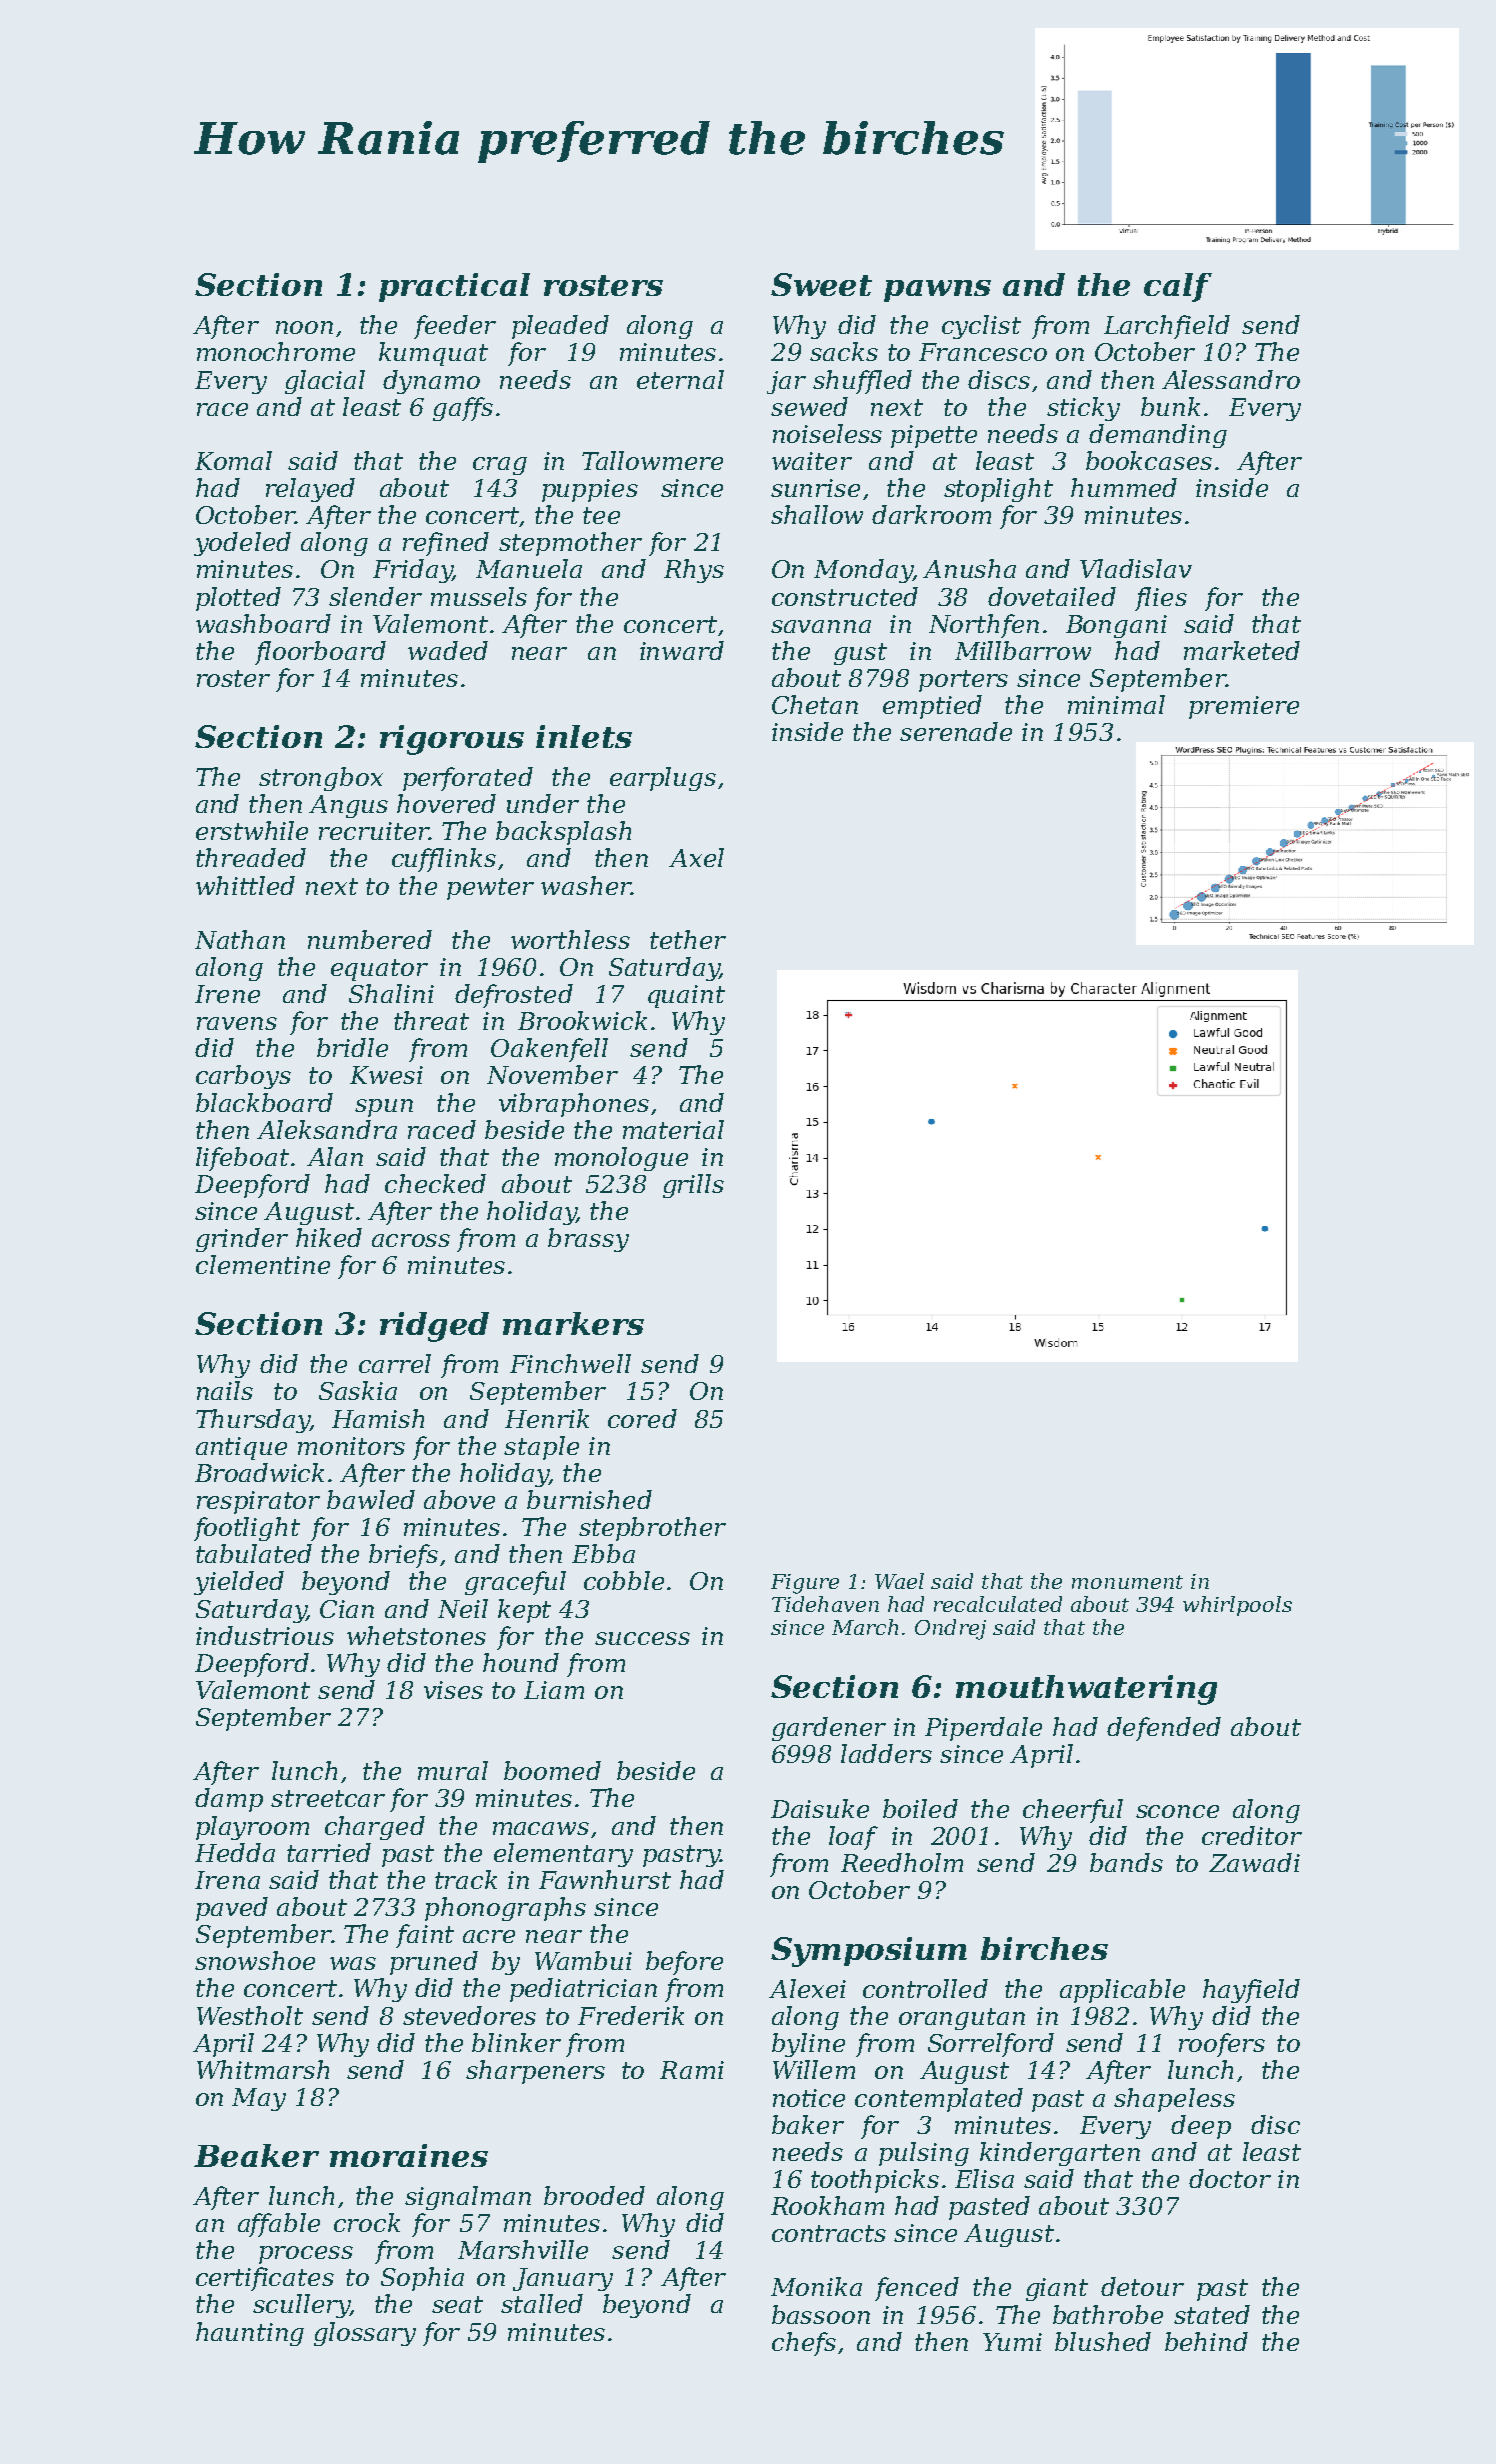  I want to click on monochrome, so click(276, 351).
